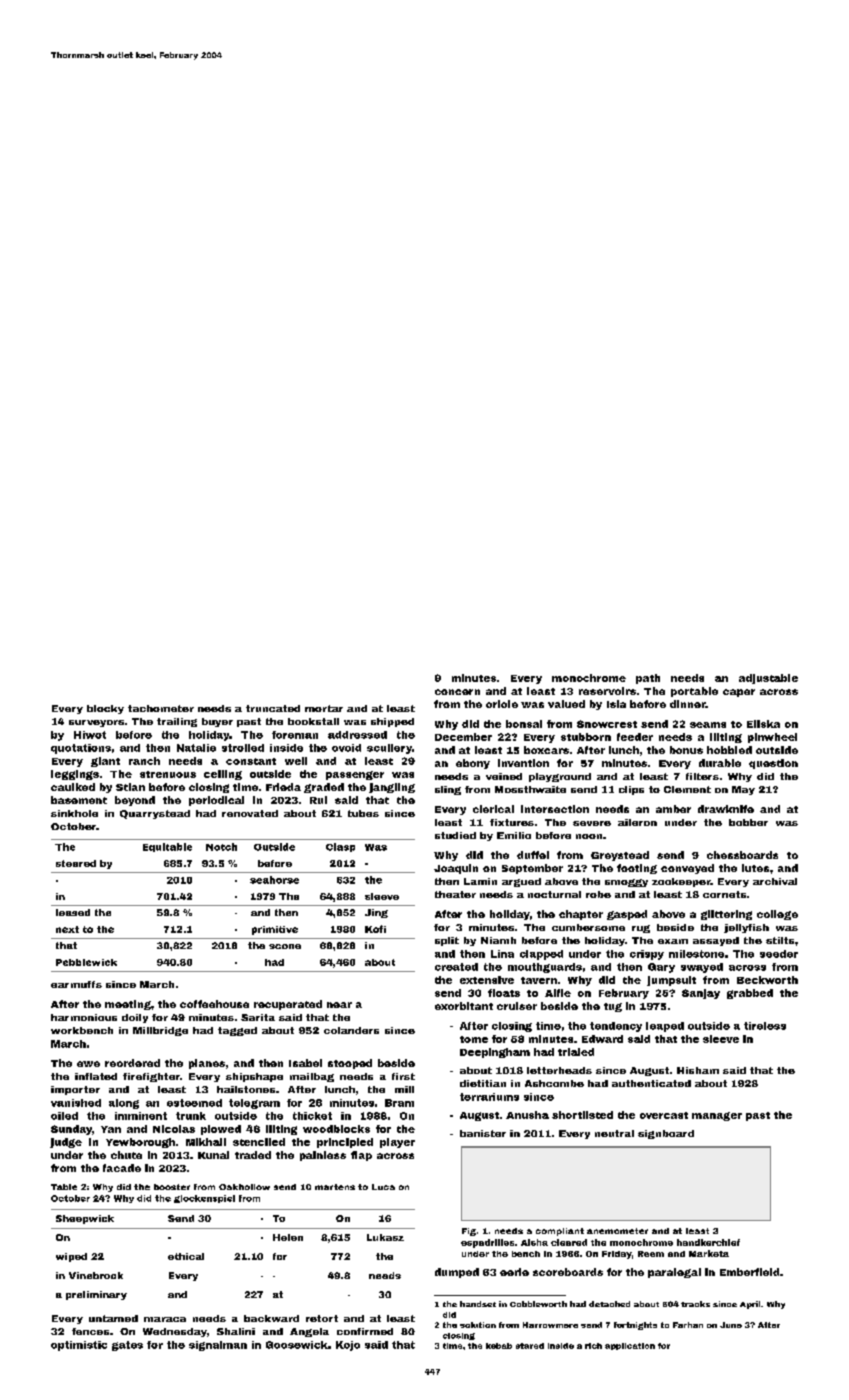  Describe the element at coordinates (665, 1027) in the screenshot. I see `leaped` at that location.
